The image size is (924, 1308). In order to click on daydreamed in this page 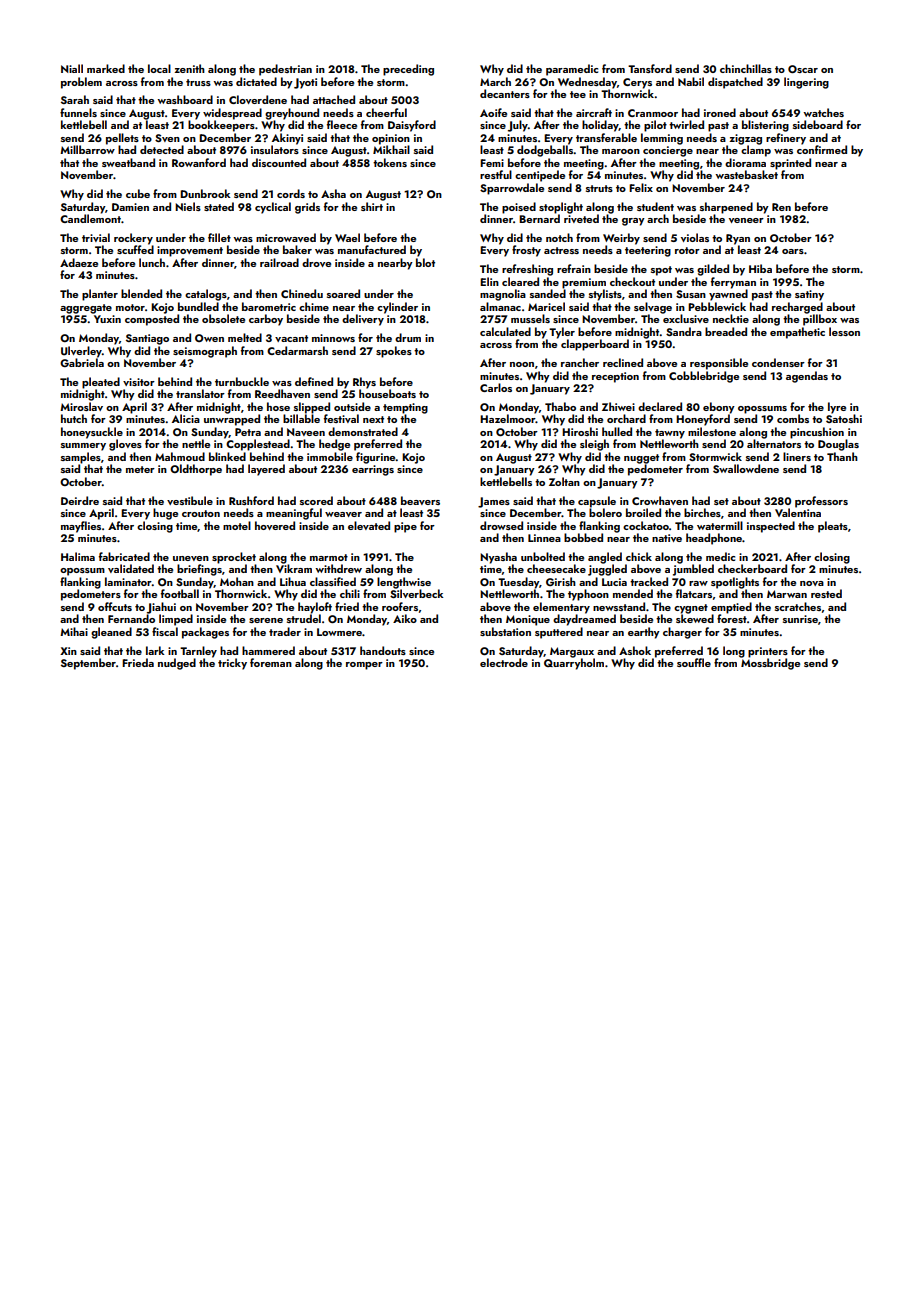, I will do `click(584, 620)`.
